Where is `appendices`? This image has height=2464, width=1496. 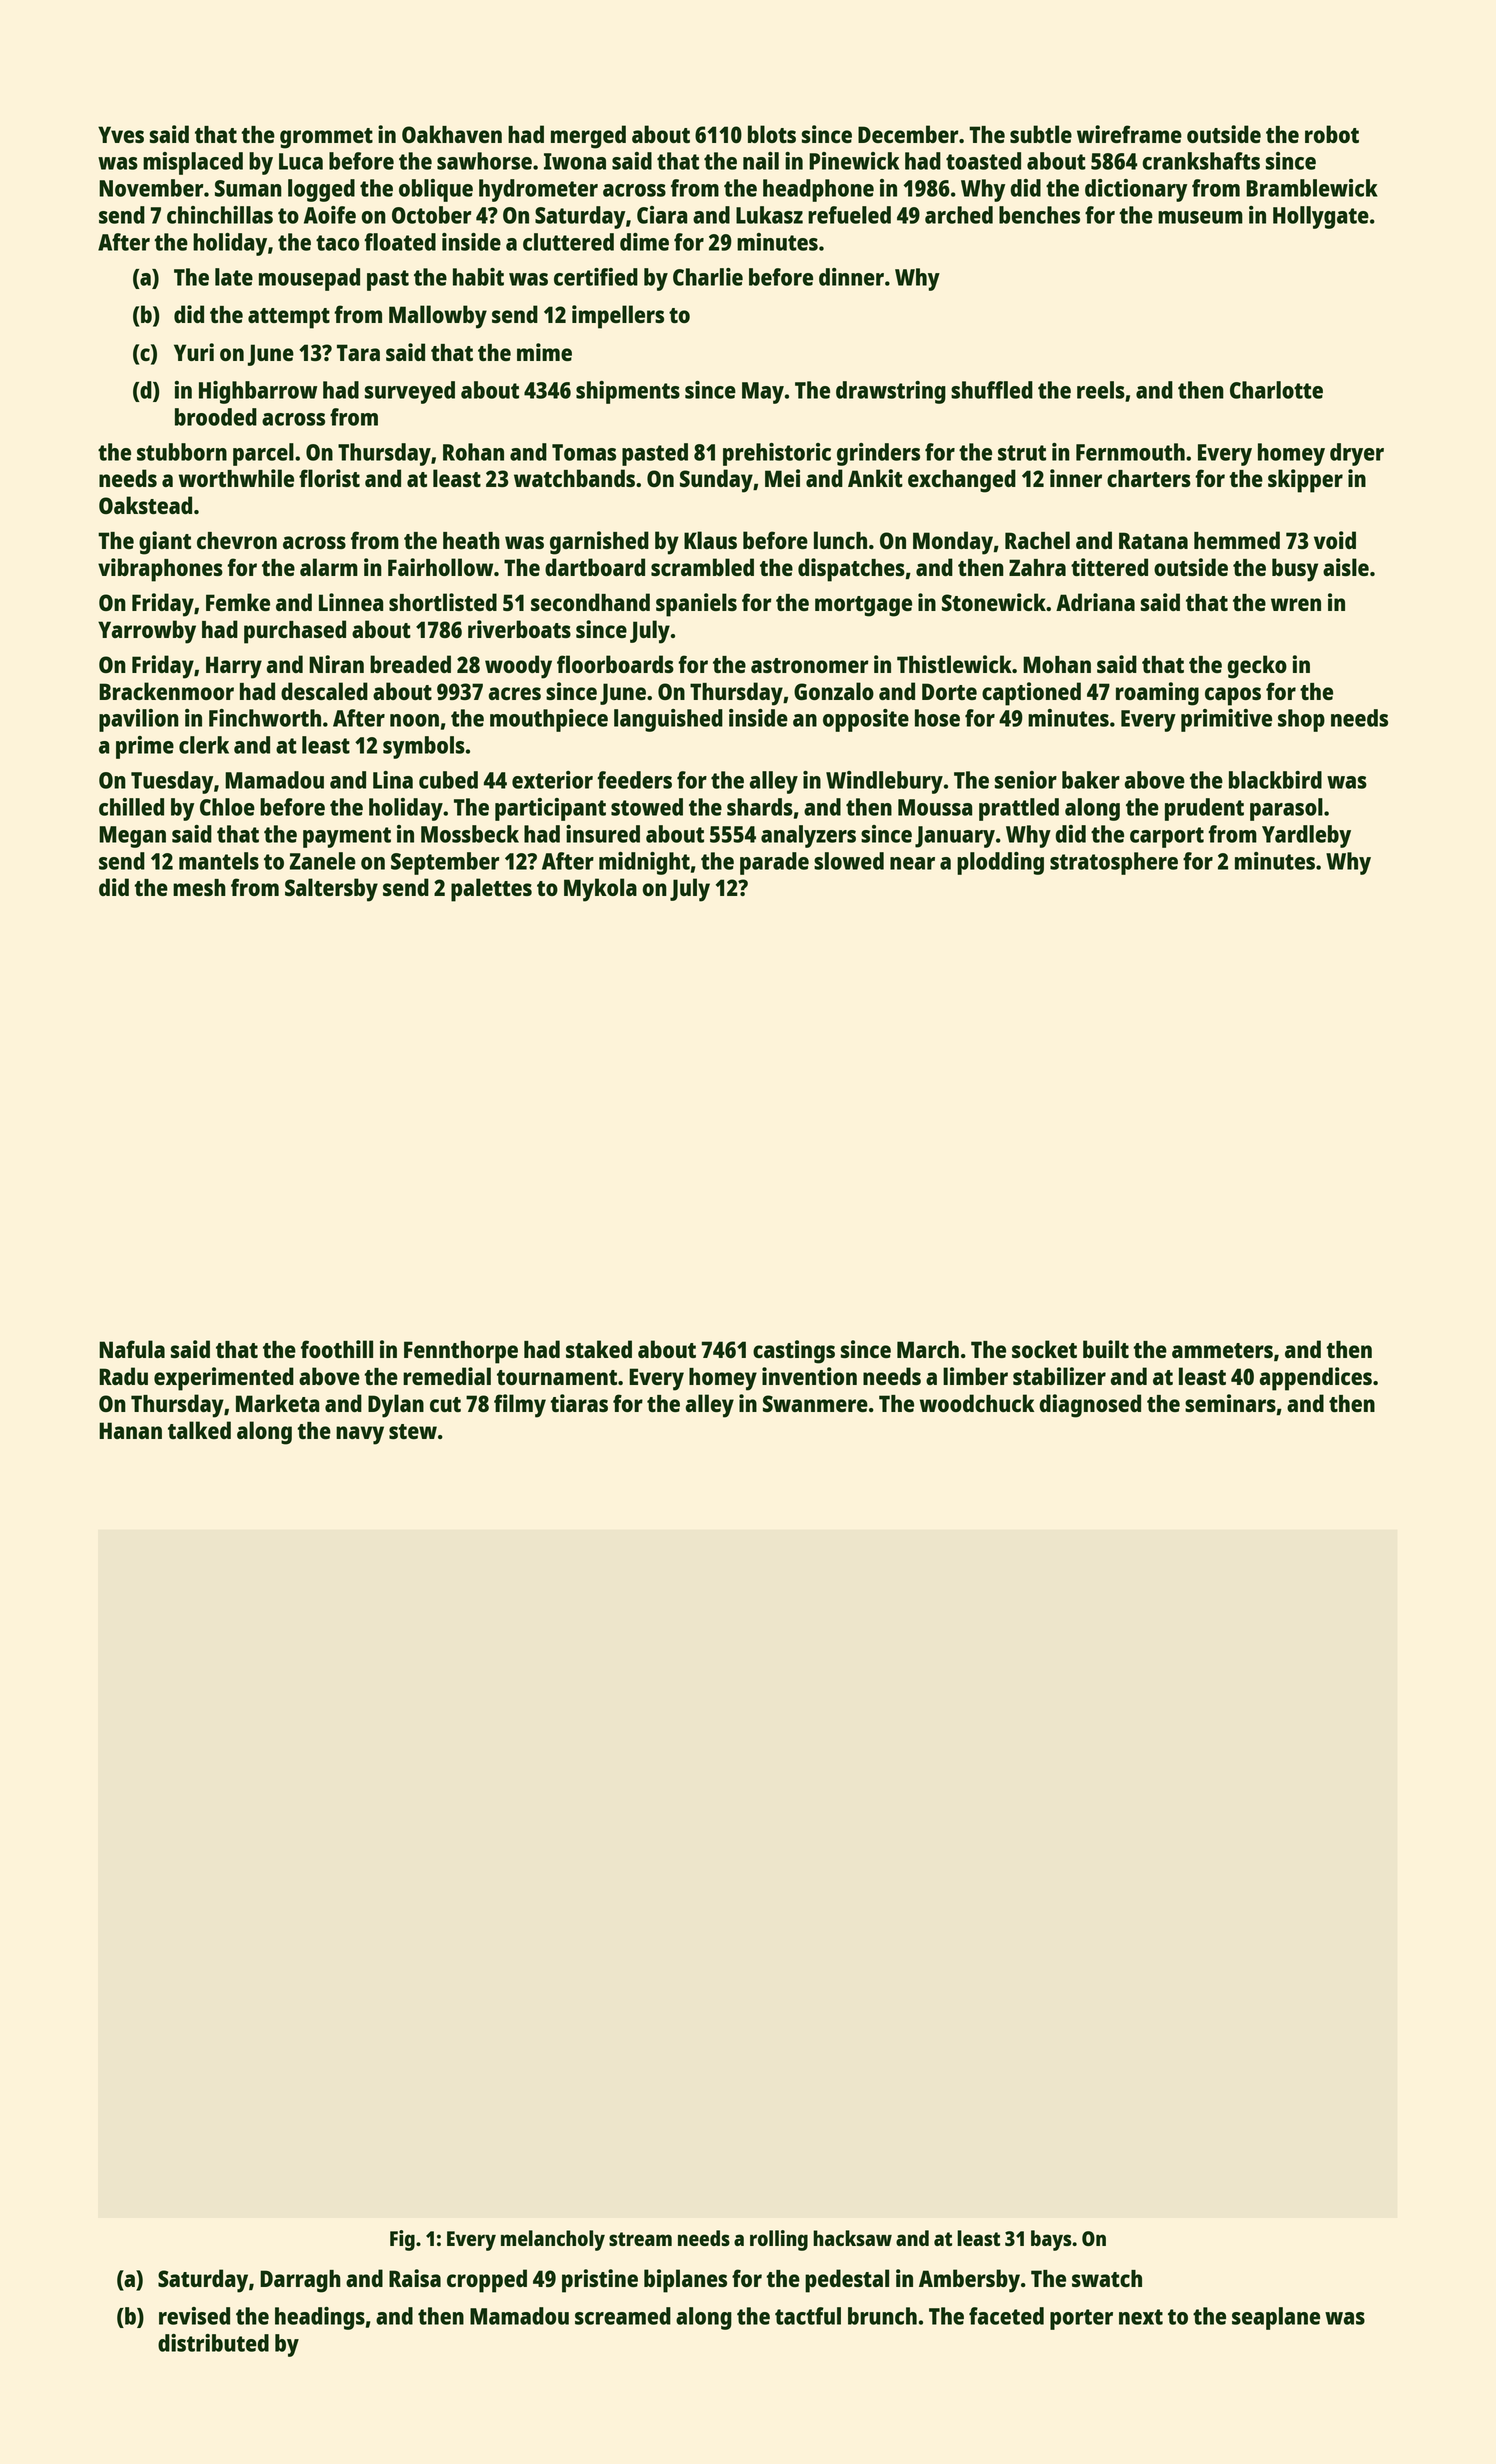 appendices is located at coordinates (1316, 1379).
